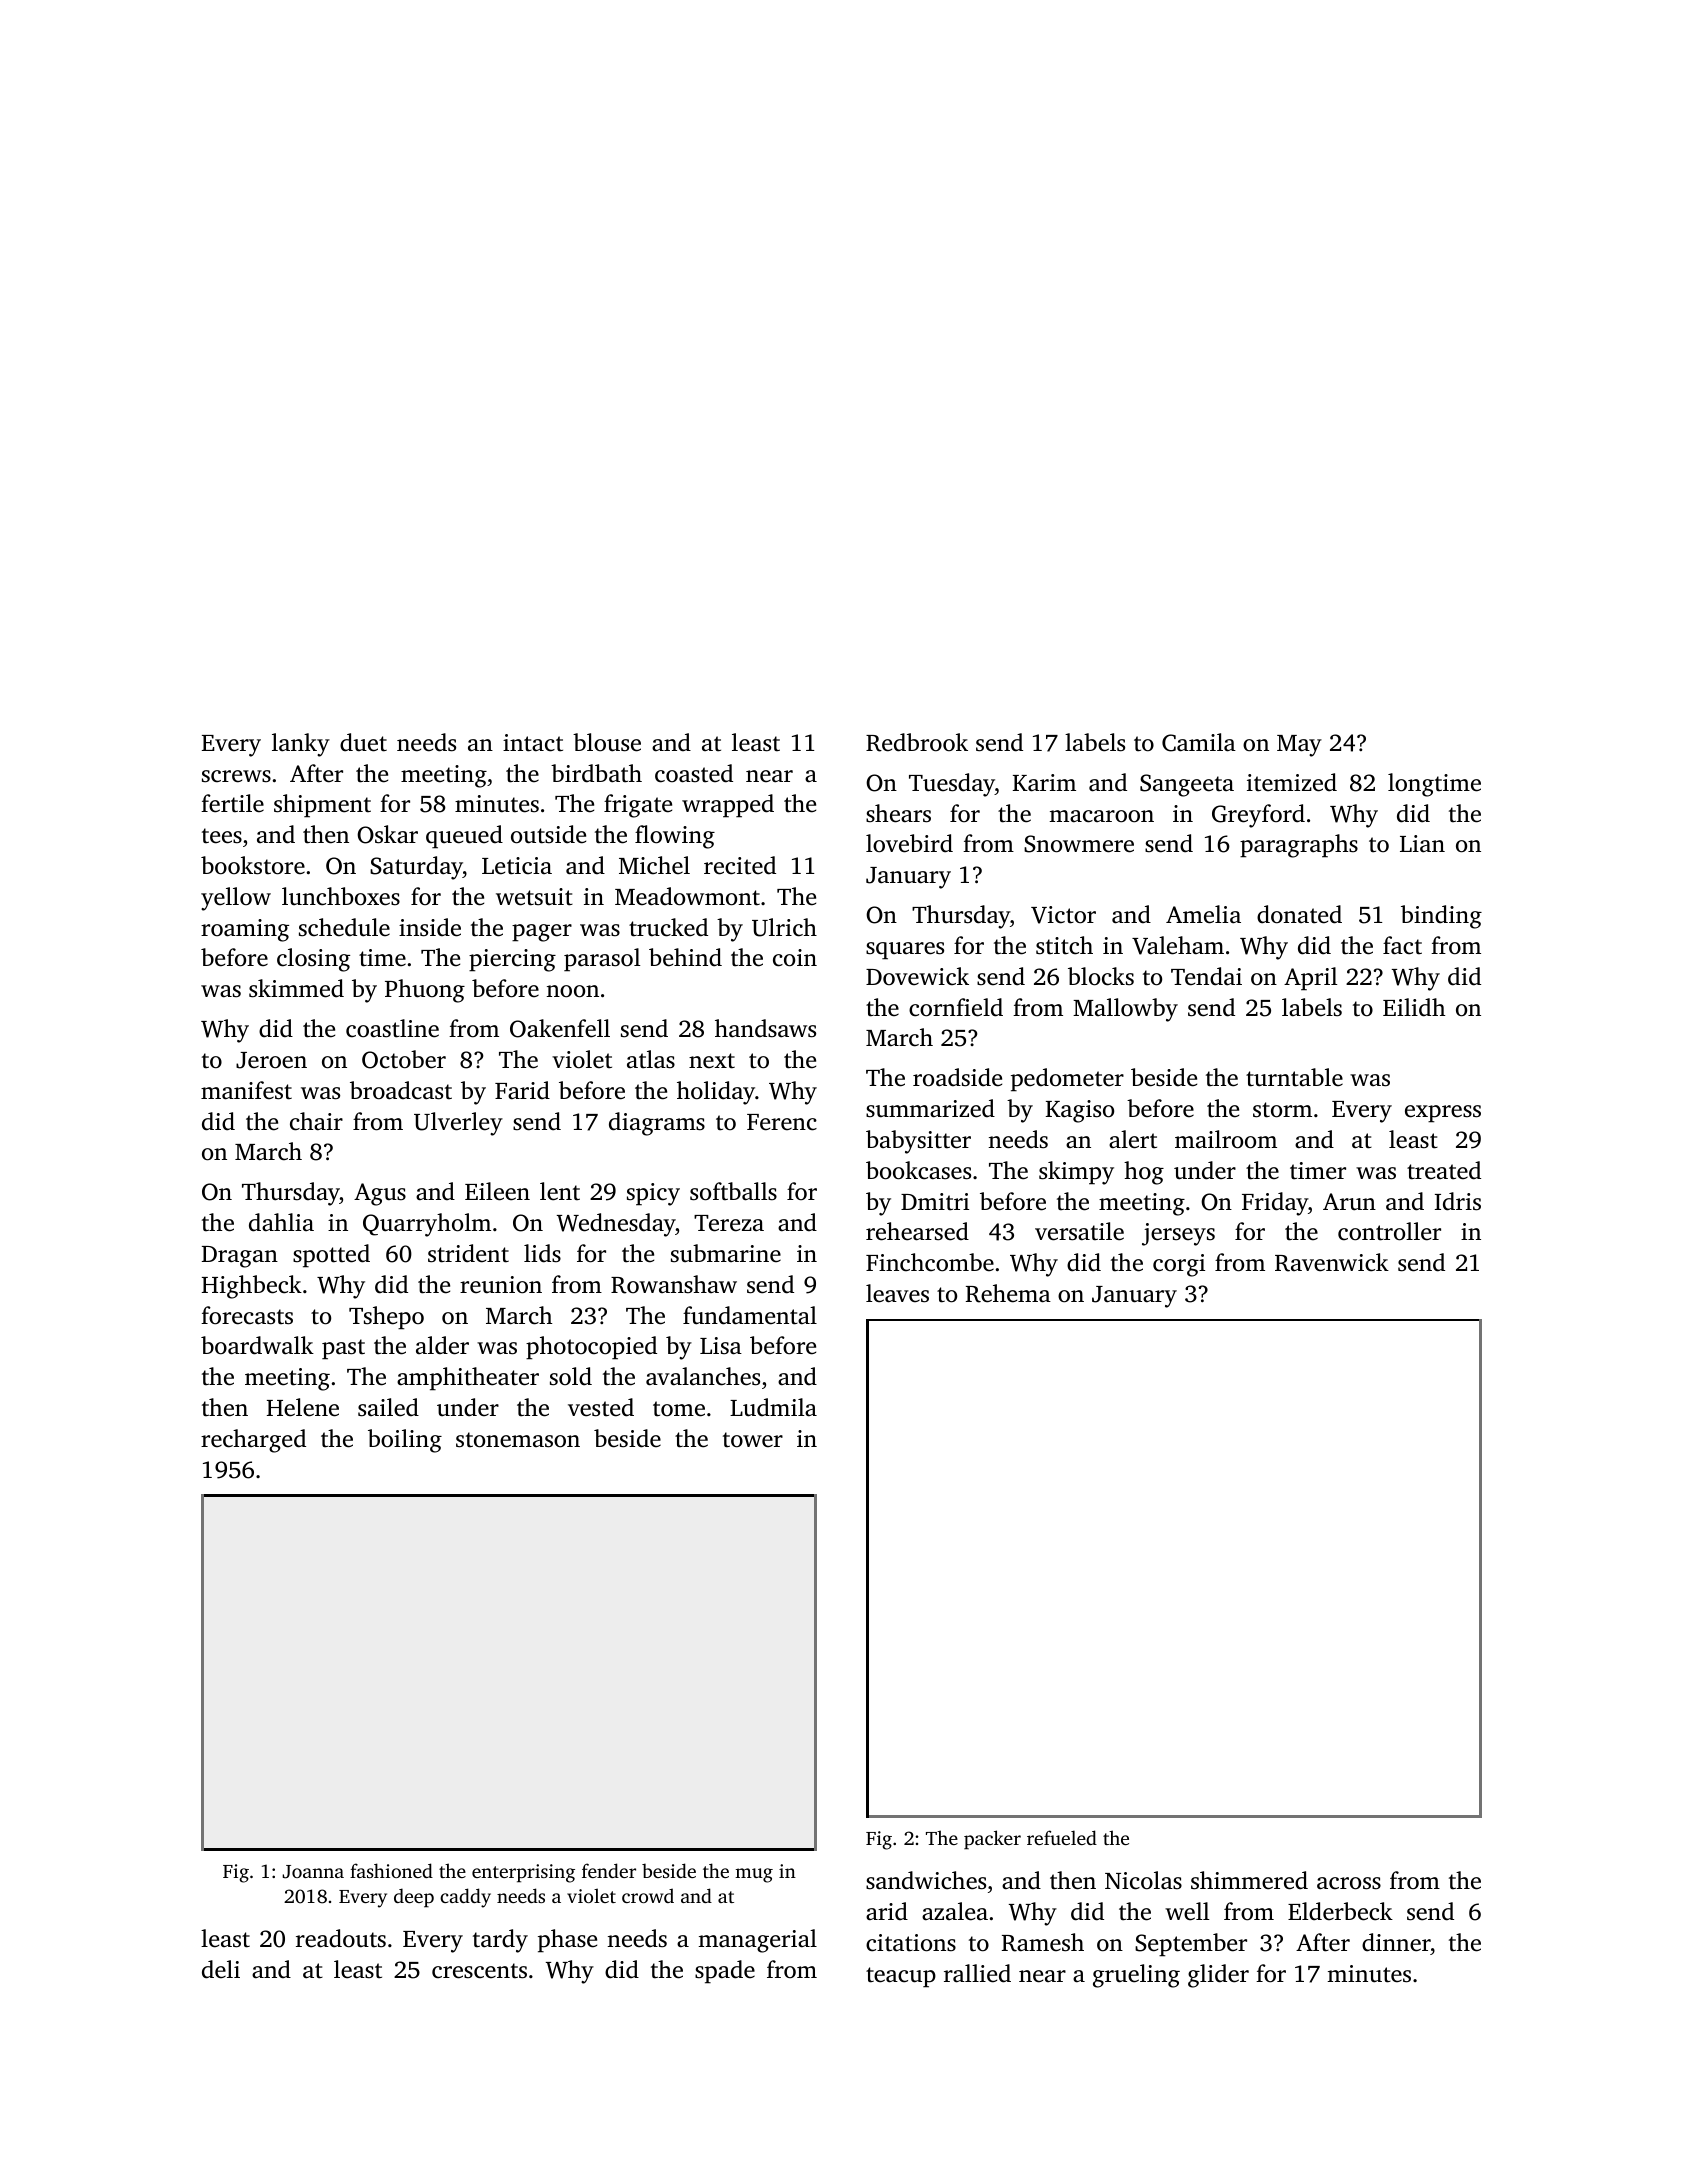 This page has height=2178, width=1683. What do you see at coordinates (782, 1122) in the page?
I see `Ferenc` at bounding box center [782, 1122].
